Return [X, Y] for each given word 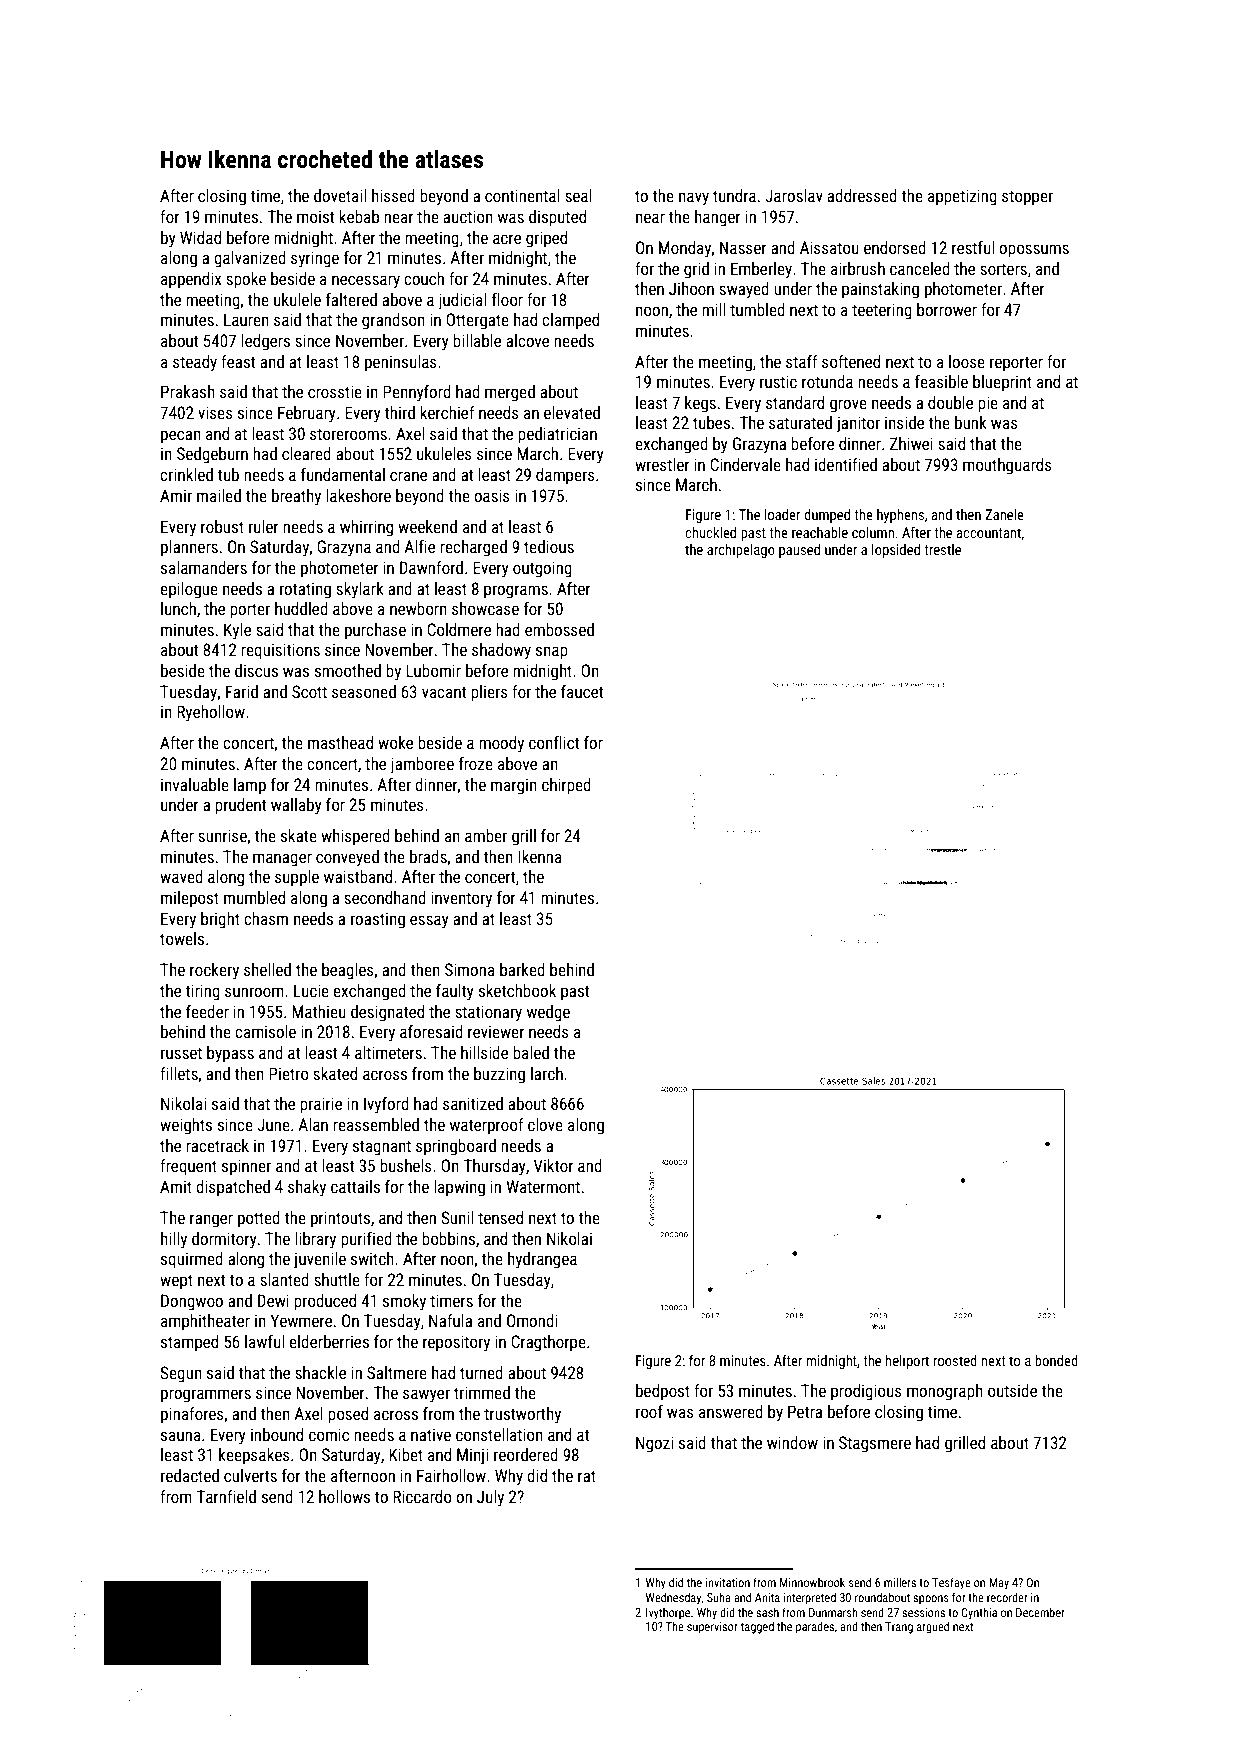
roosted [955, 1360]
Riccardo [422, 1496]
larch [547, 1073]
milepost [190, 899]
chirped [566, 786]
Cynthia [979, 1614]
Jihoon [691, 288]
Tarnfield [226, 1496]
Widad [200, 237]
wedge [548, 1013]
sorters [1003, 269]
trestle [942, 549]
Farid [242, 691]
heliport [907, 1362]
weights [186, 1126]
